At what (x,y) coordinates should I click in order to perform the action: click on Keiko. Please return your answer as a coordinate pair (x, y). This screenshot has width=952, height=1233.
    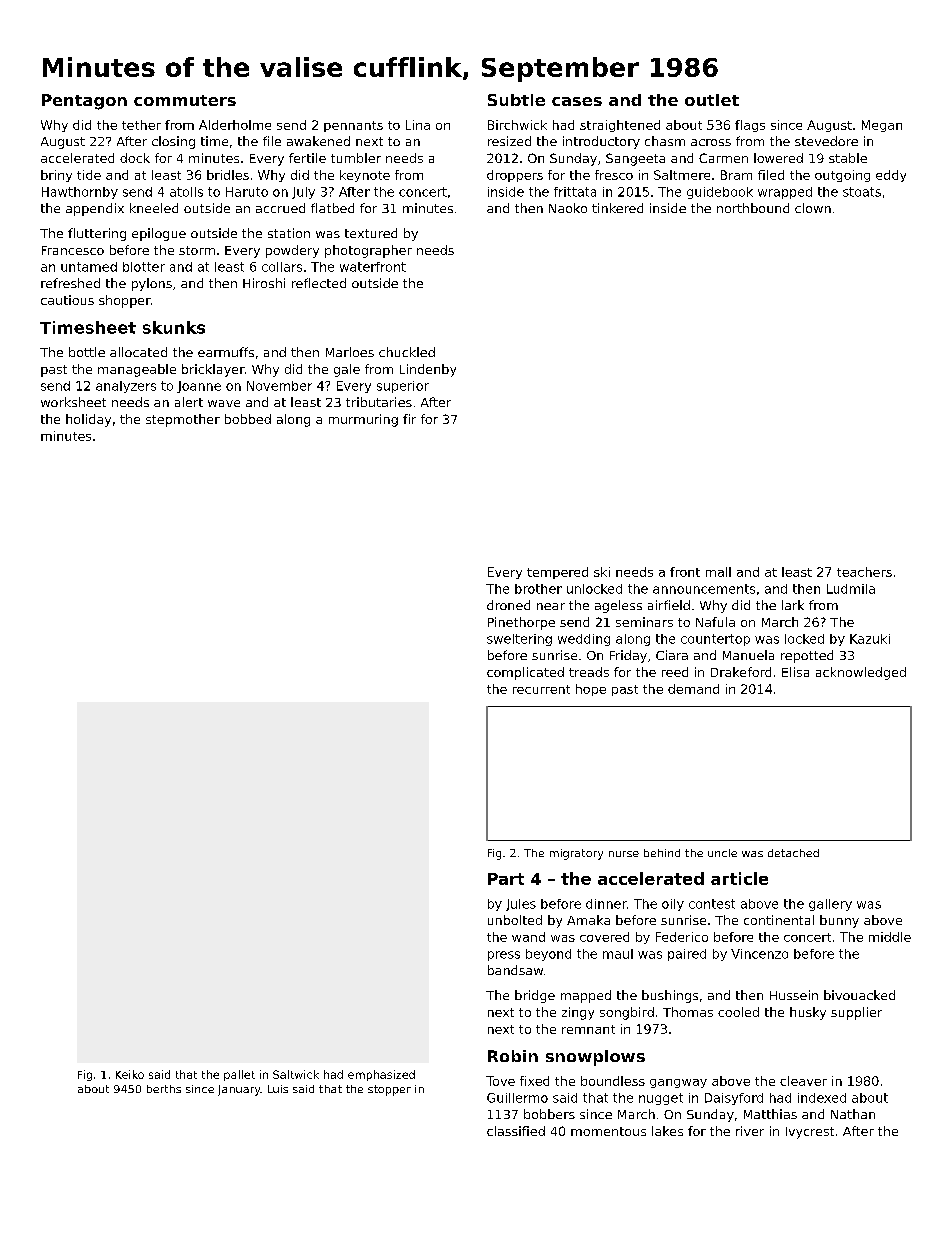
    Looking at the image, I should click on (130, 1074).
